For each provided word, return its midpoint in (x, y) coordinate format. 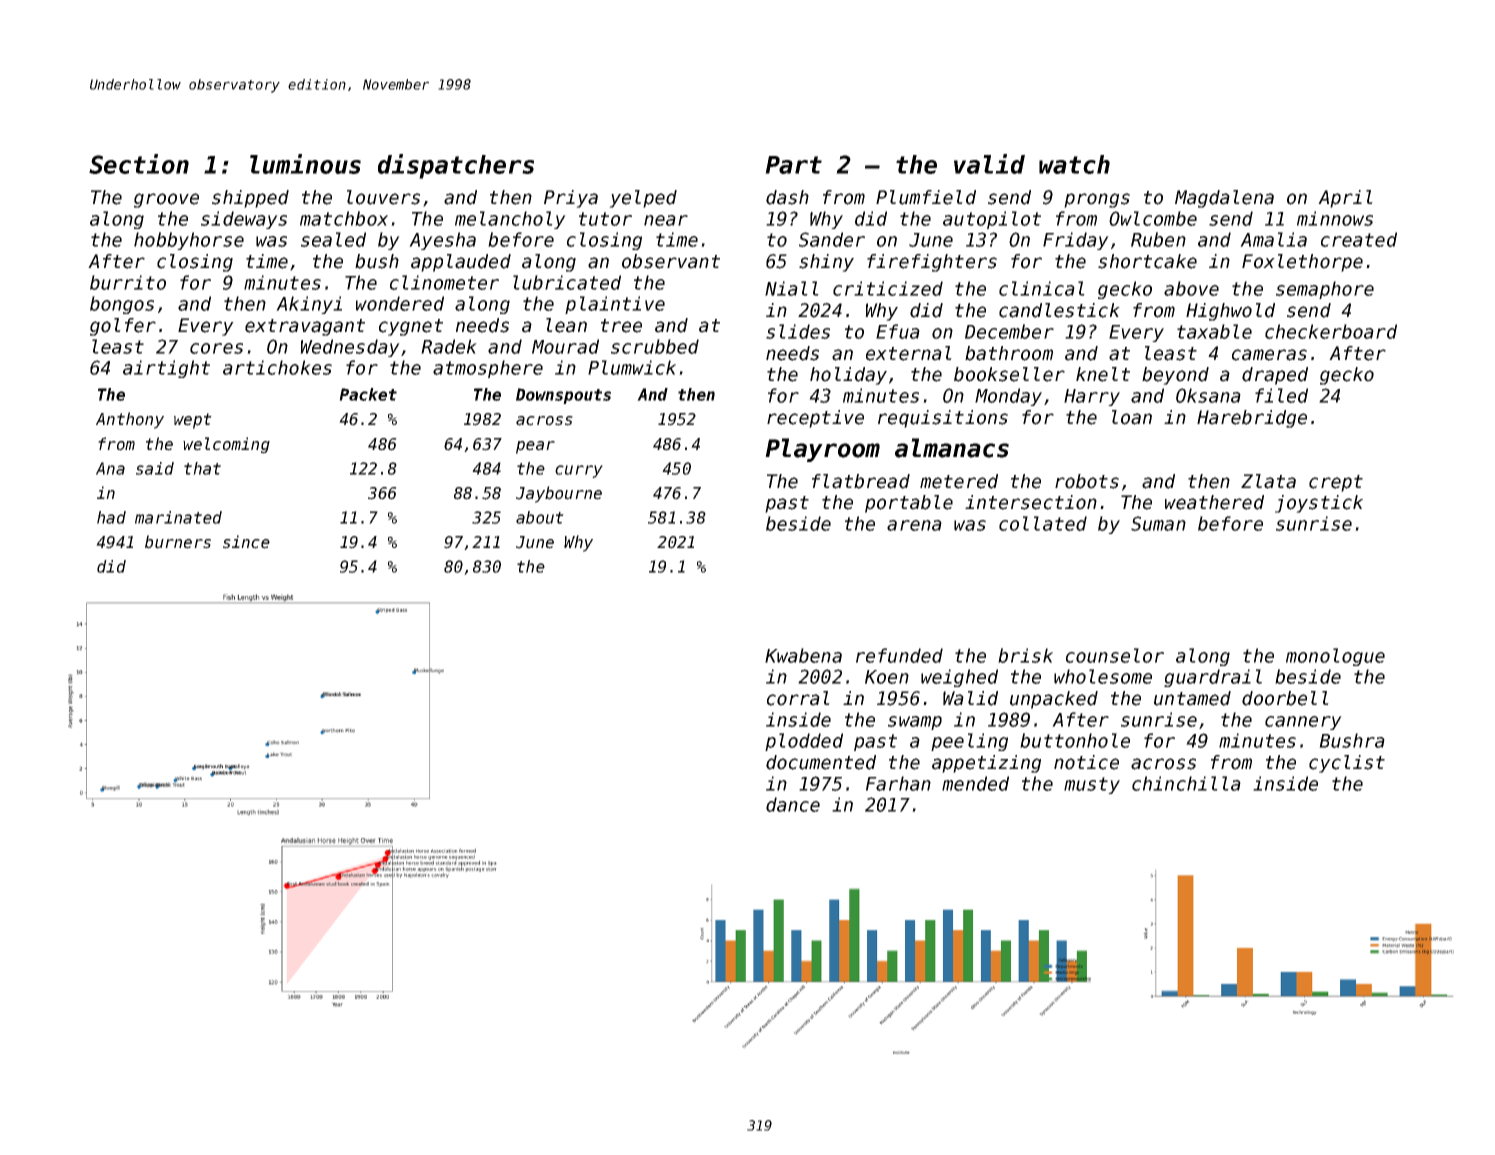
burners (178, 542)
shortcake (1147, 261)
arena (914, 525)
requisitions (943, 419)
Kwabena (803, 655)
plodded (804, 742)
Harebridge (1252, 419)
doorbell (1285, 698)
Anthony (130, 420)
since (246, 542)
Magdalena (1224, 199)
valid (989, 164)
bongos (122, 305)
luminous (305, 164)
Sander (832, 239)
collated (1043, 523)
